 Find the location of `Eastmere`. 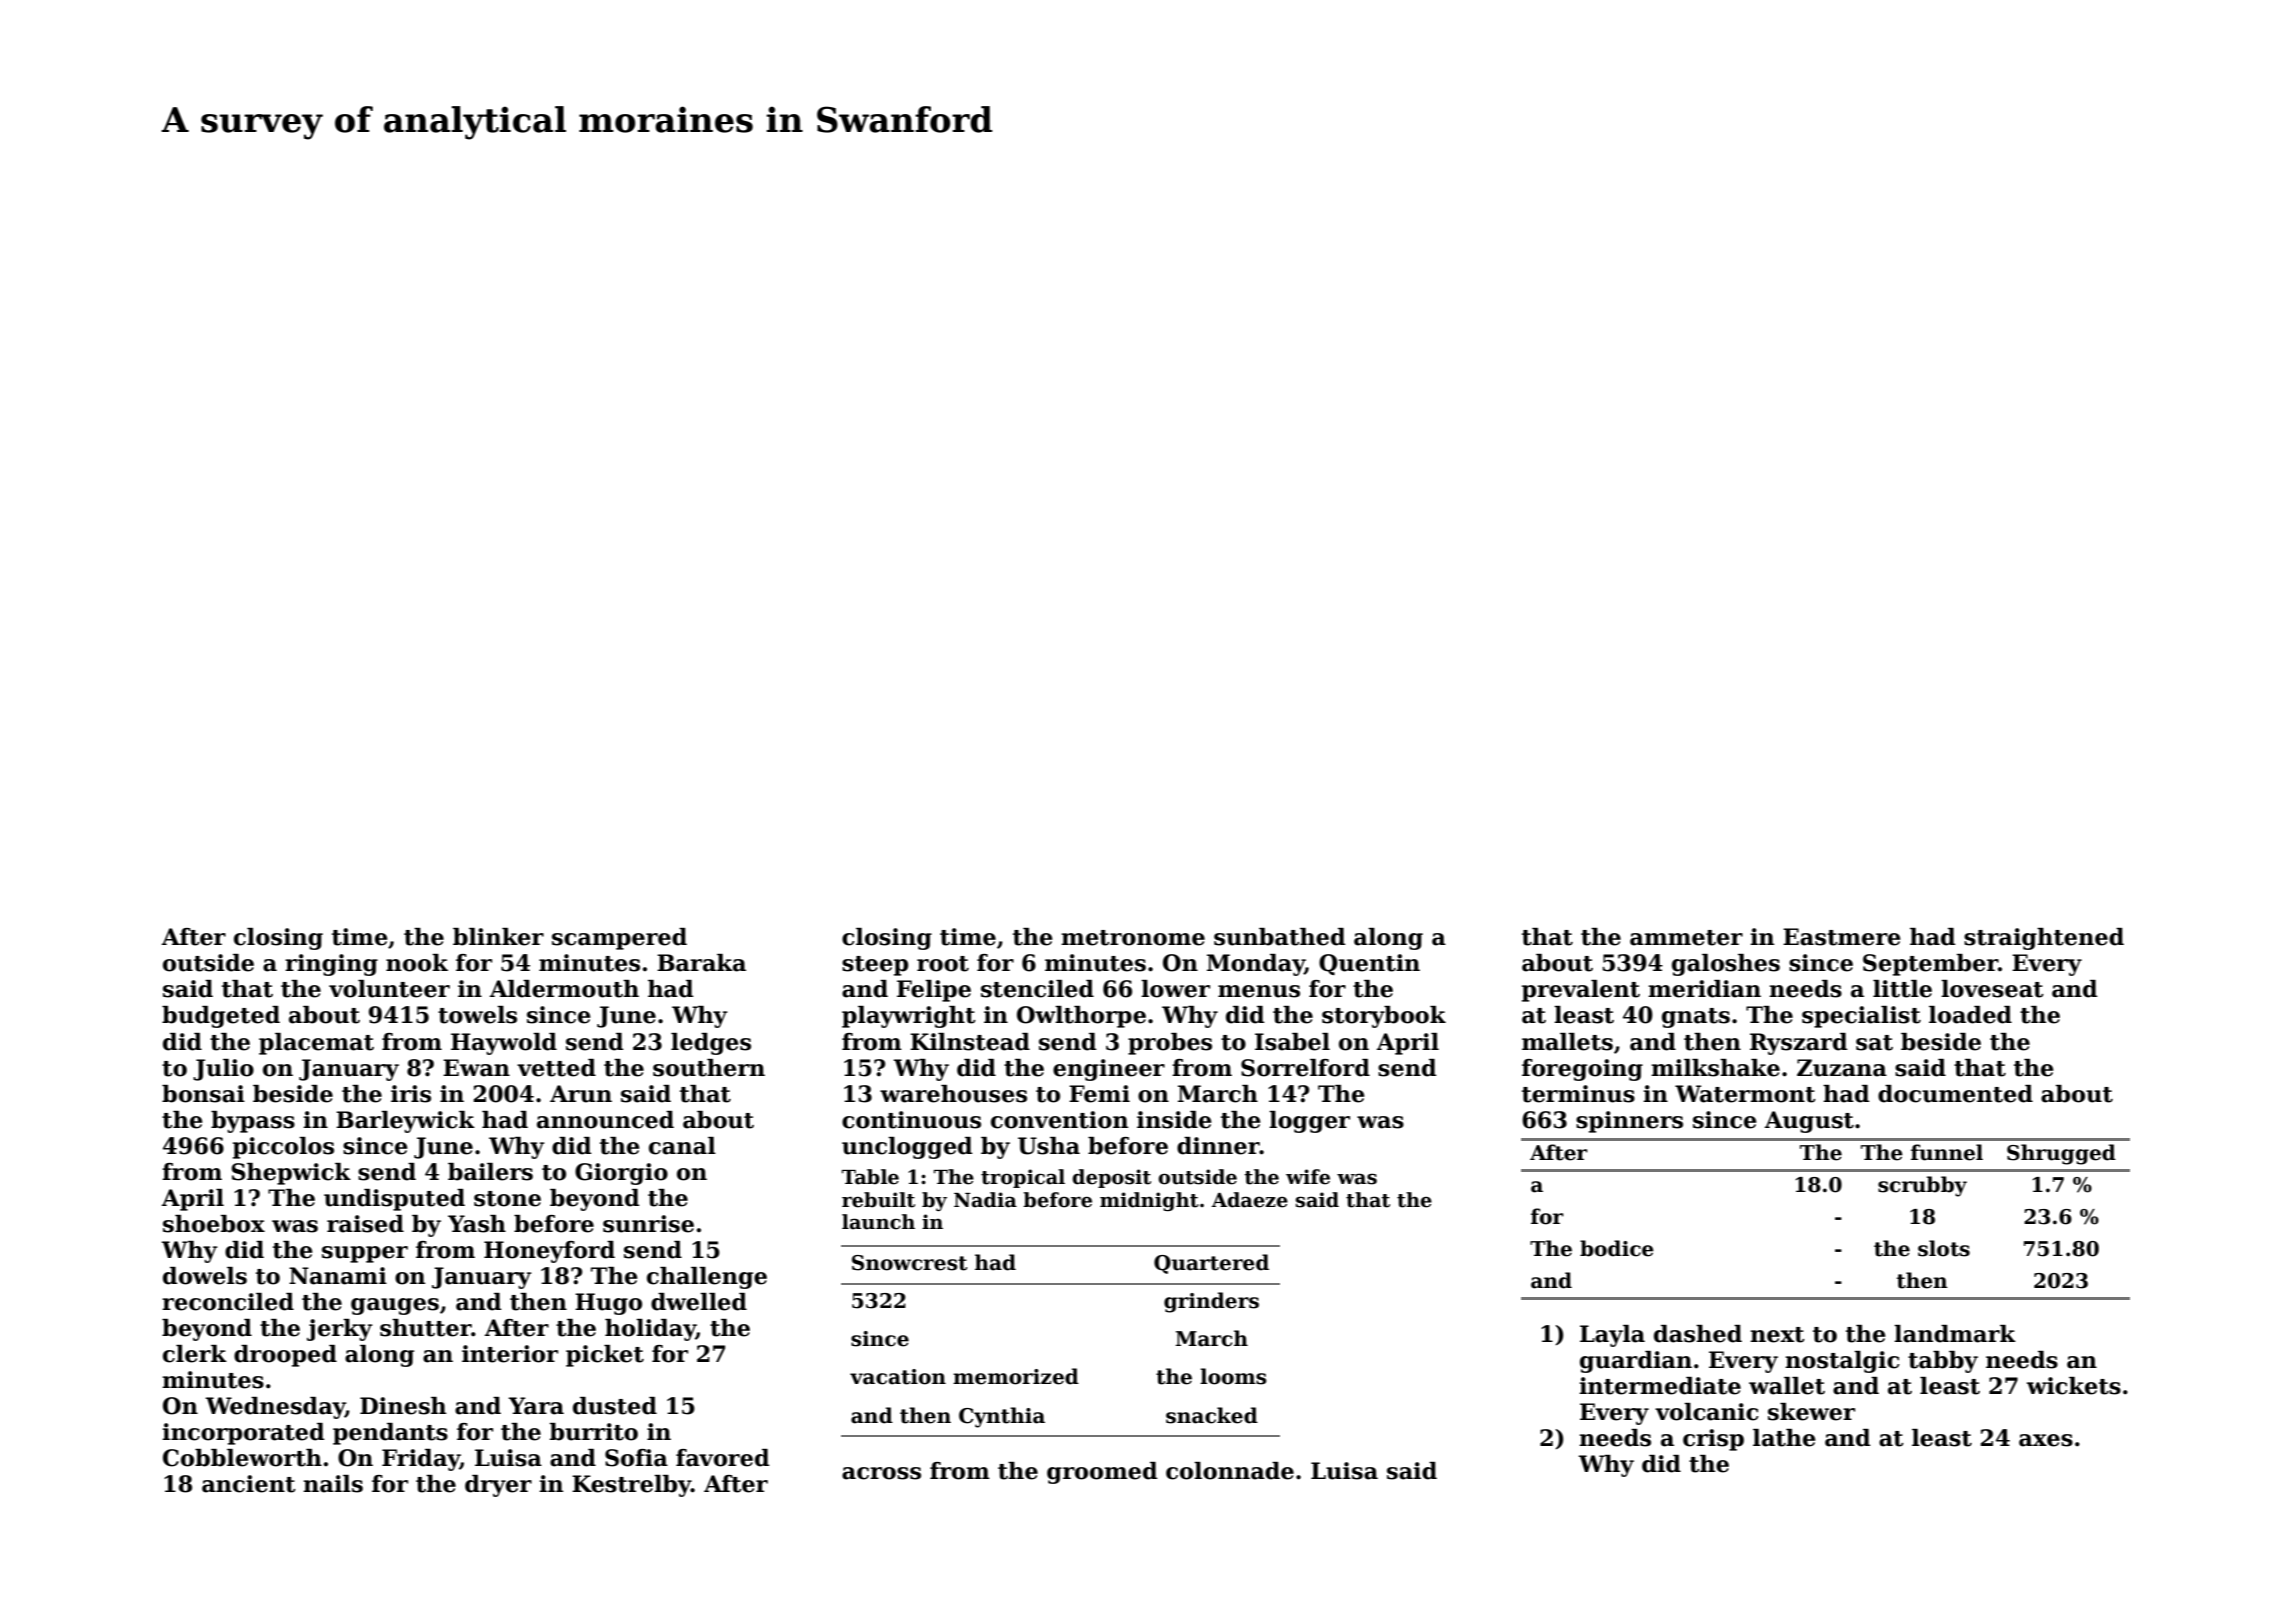

Eastmere is located at coordinates (1842, 937).
